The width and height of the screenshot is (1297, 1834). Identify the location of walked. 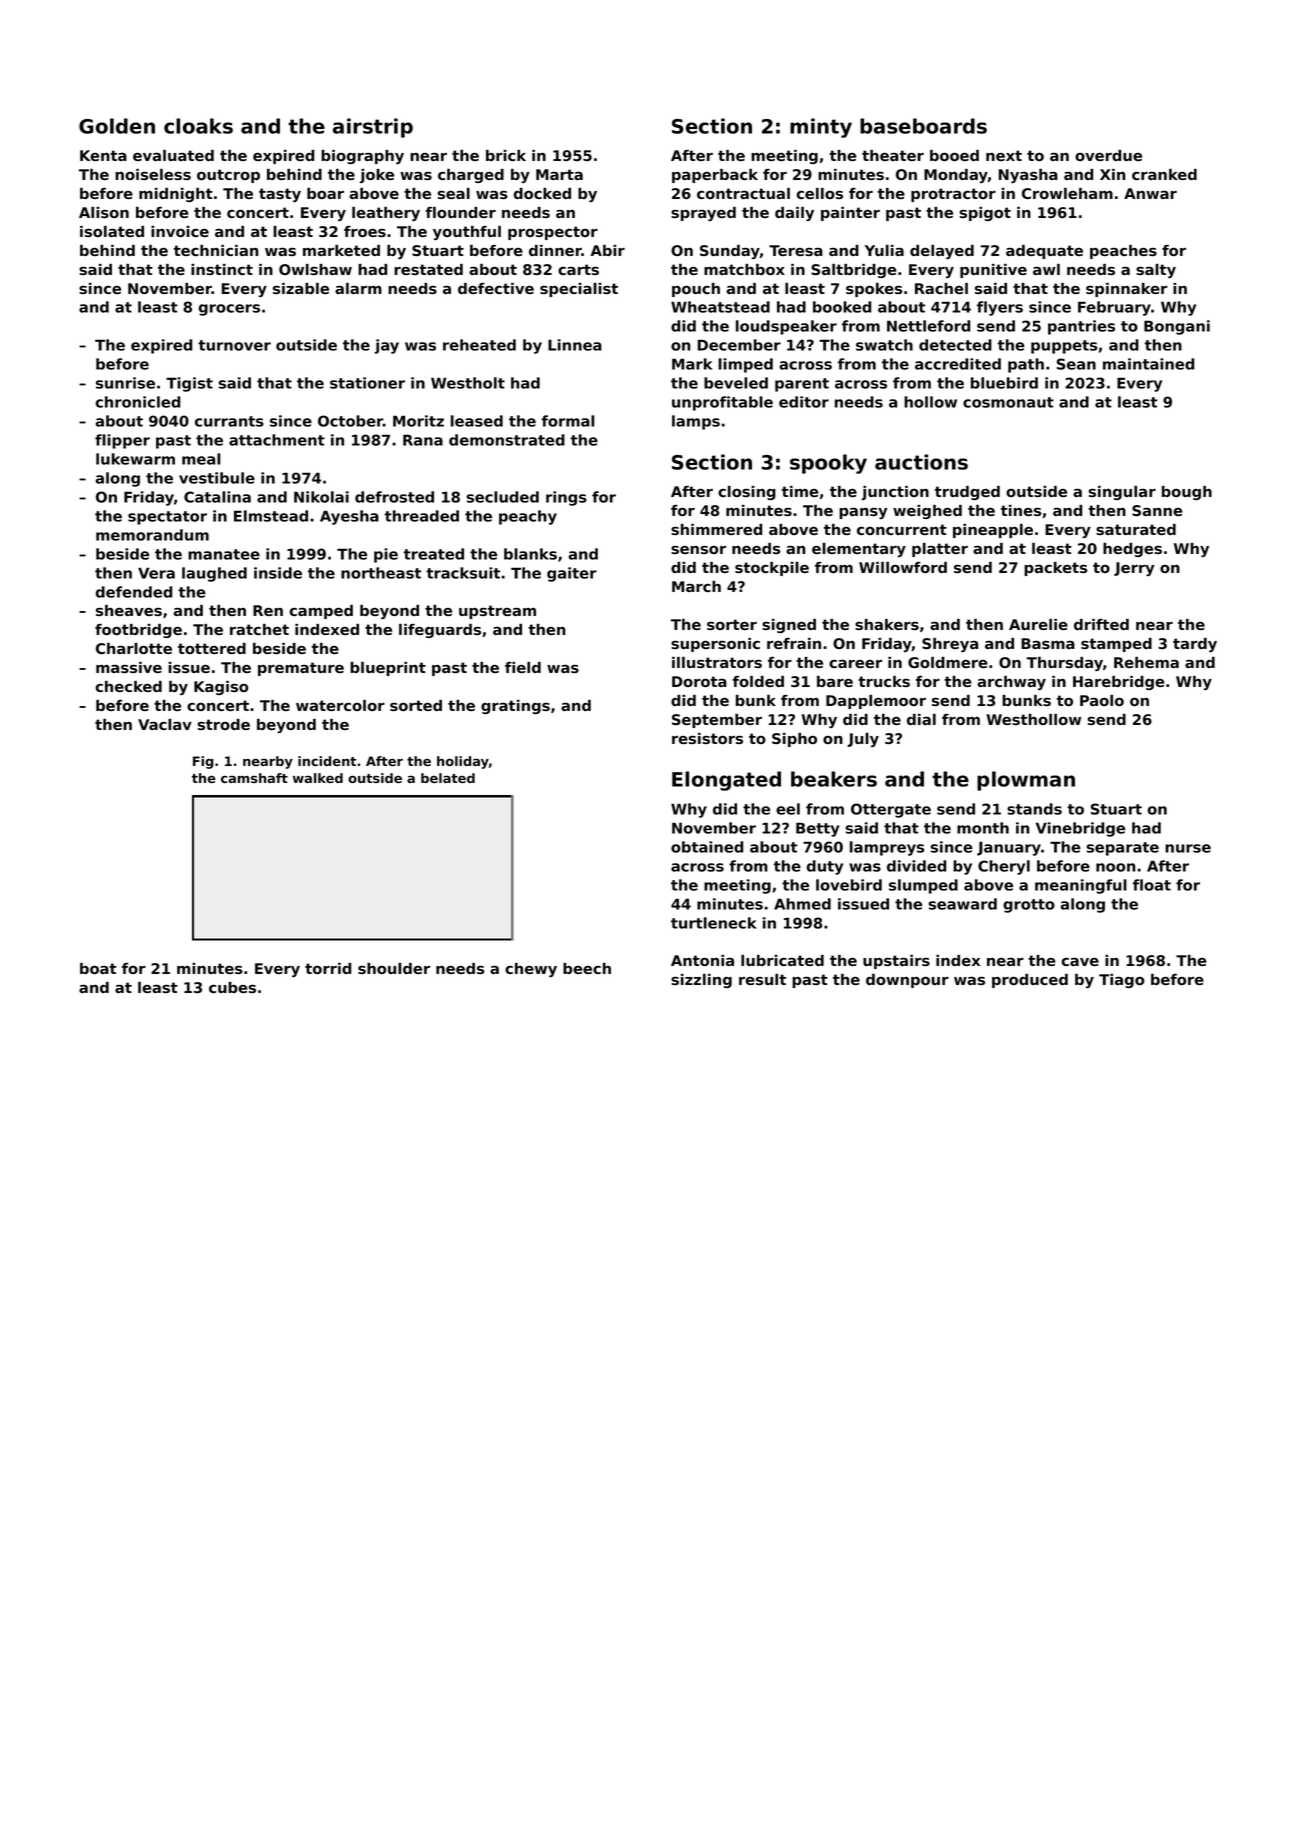
(318, 778).
